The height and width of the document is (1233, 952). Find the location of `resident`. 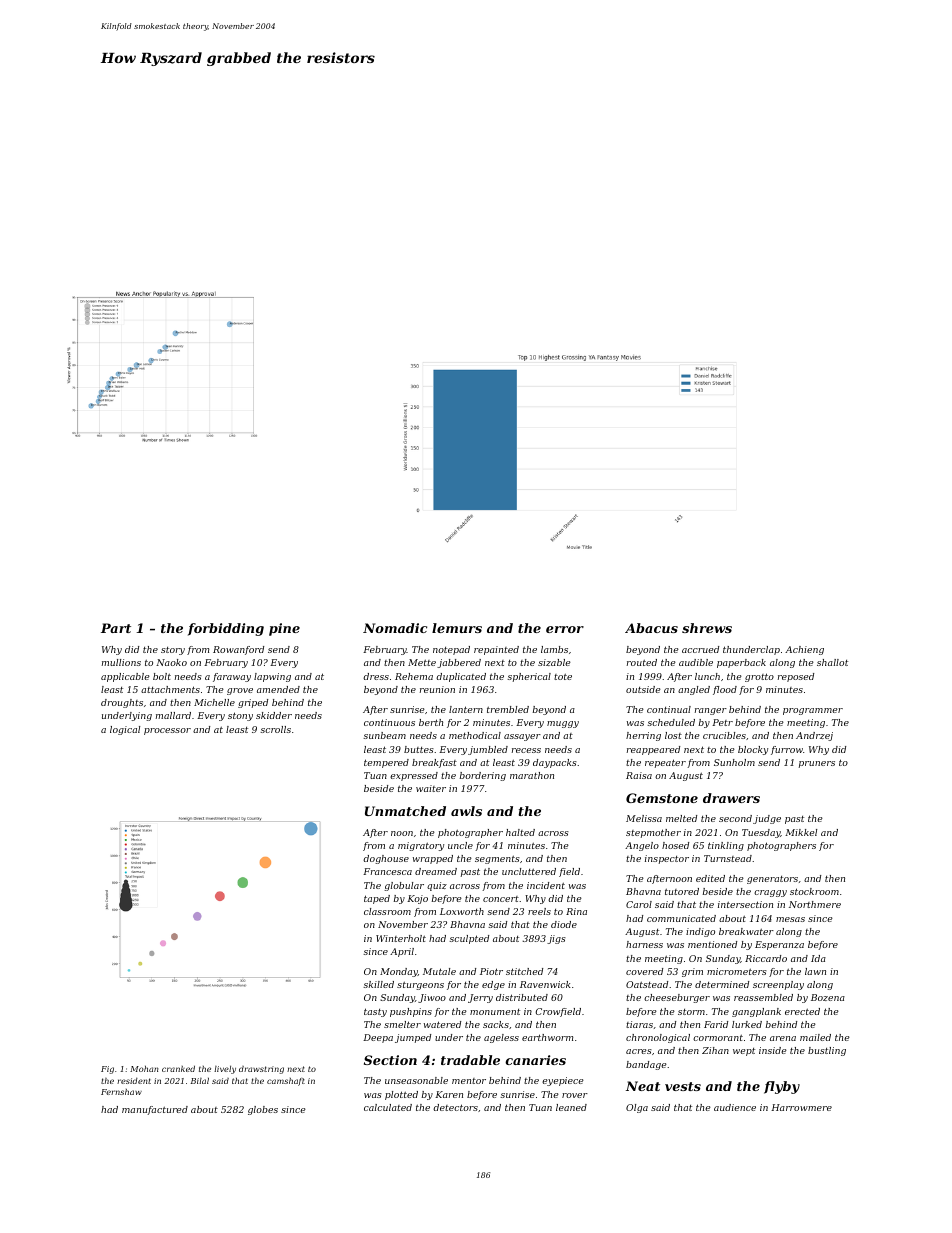

resident is located at coordinates (134, 1080).
